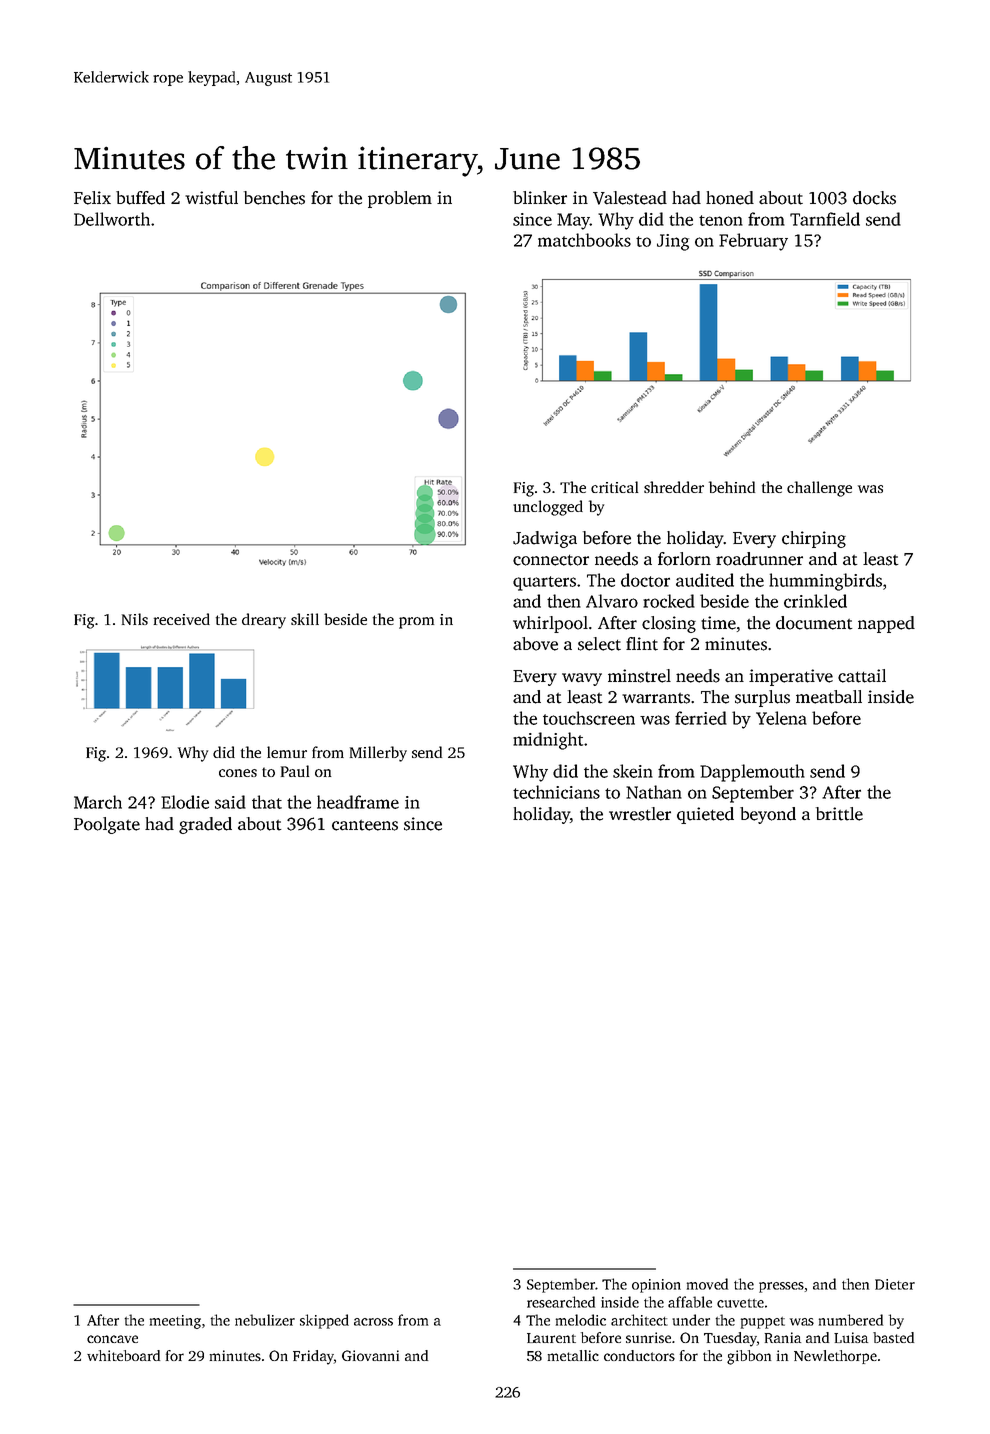 The width and height of the screenshot is (990, 1434). I want to click on problem, so click(400, 199).
